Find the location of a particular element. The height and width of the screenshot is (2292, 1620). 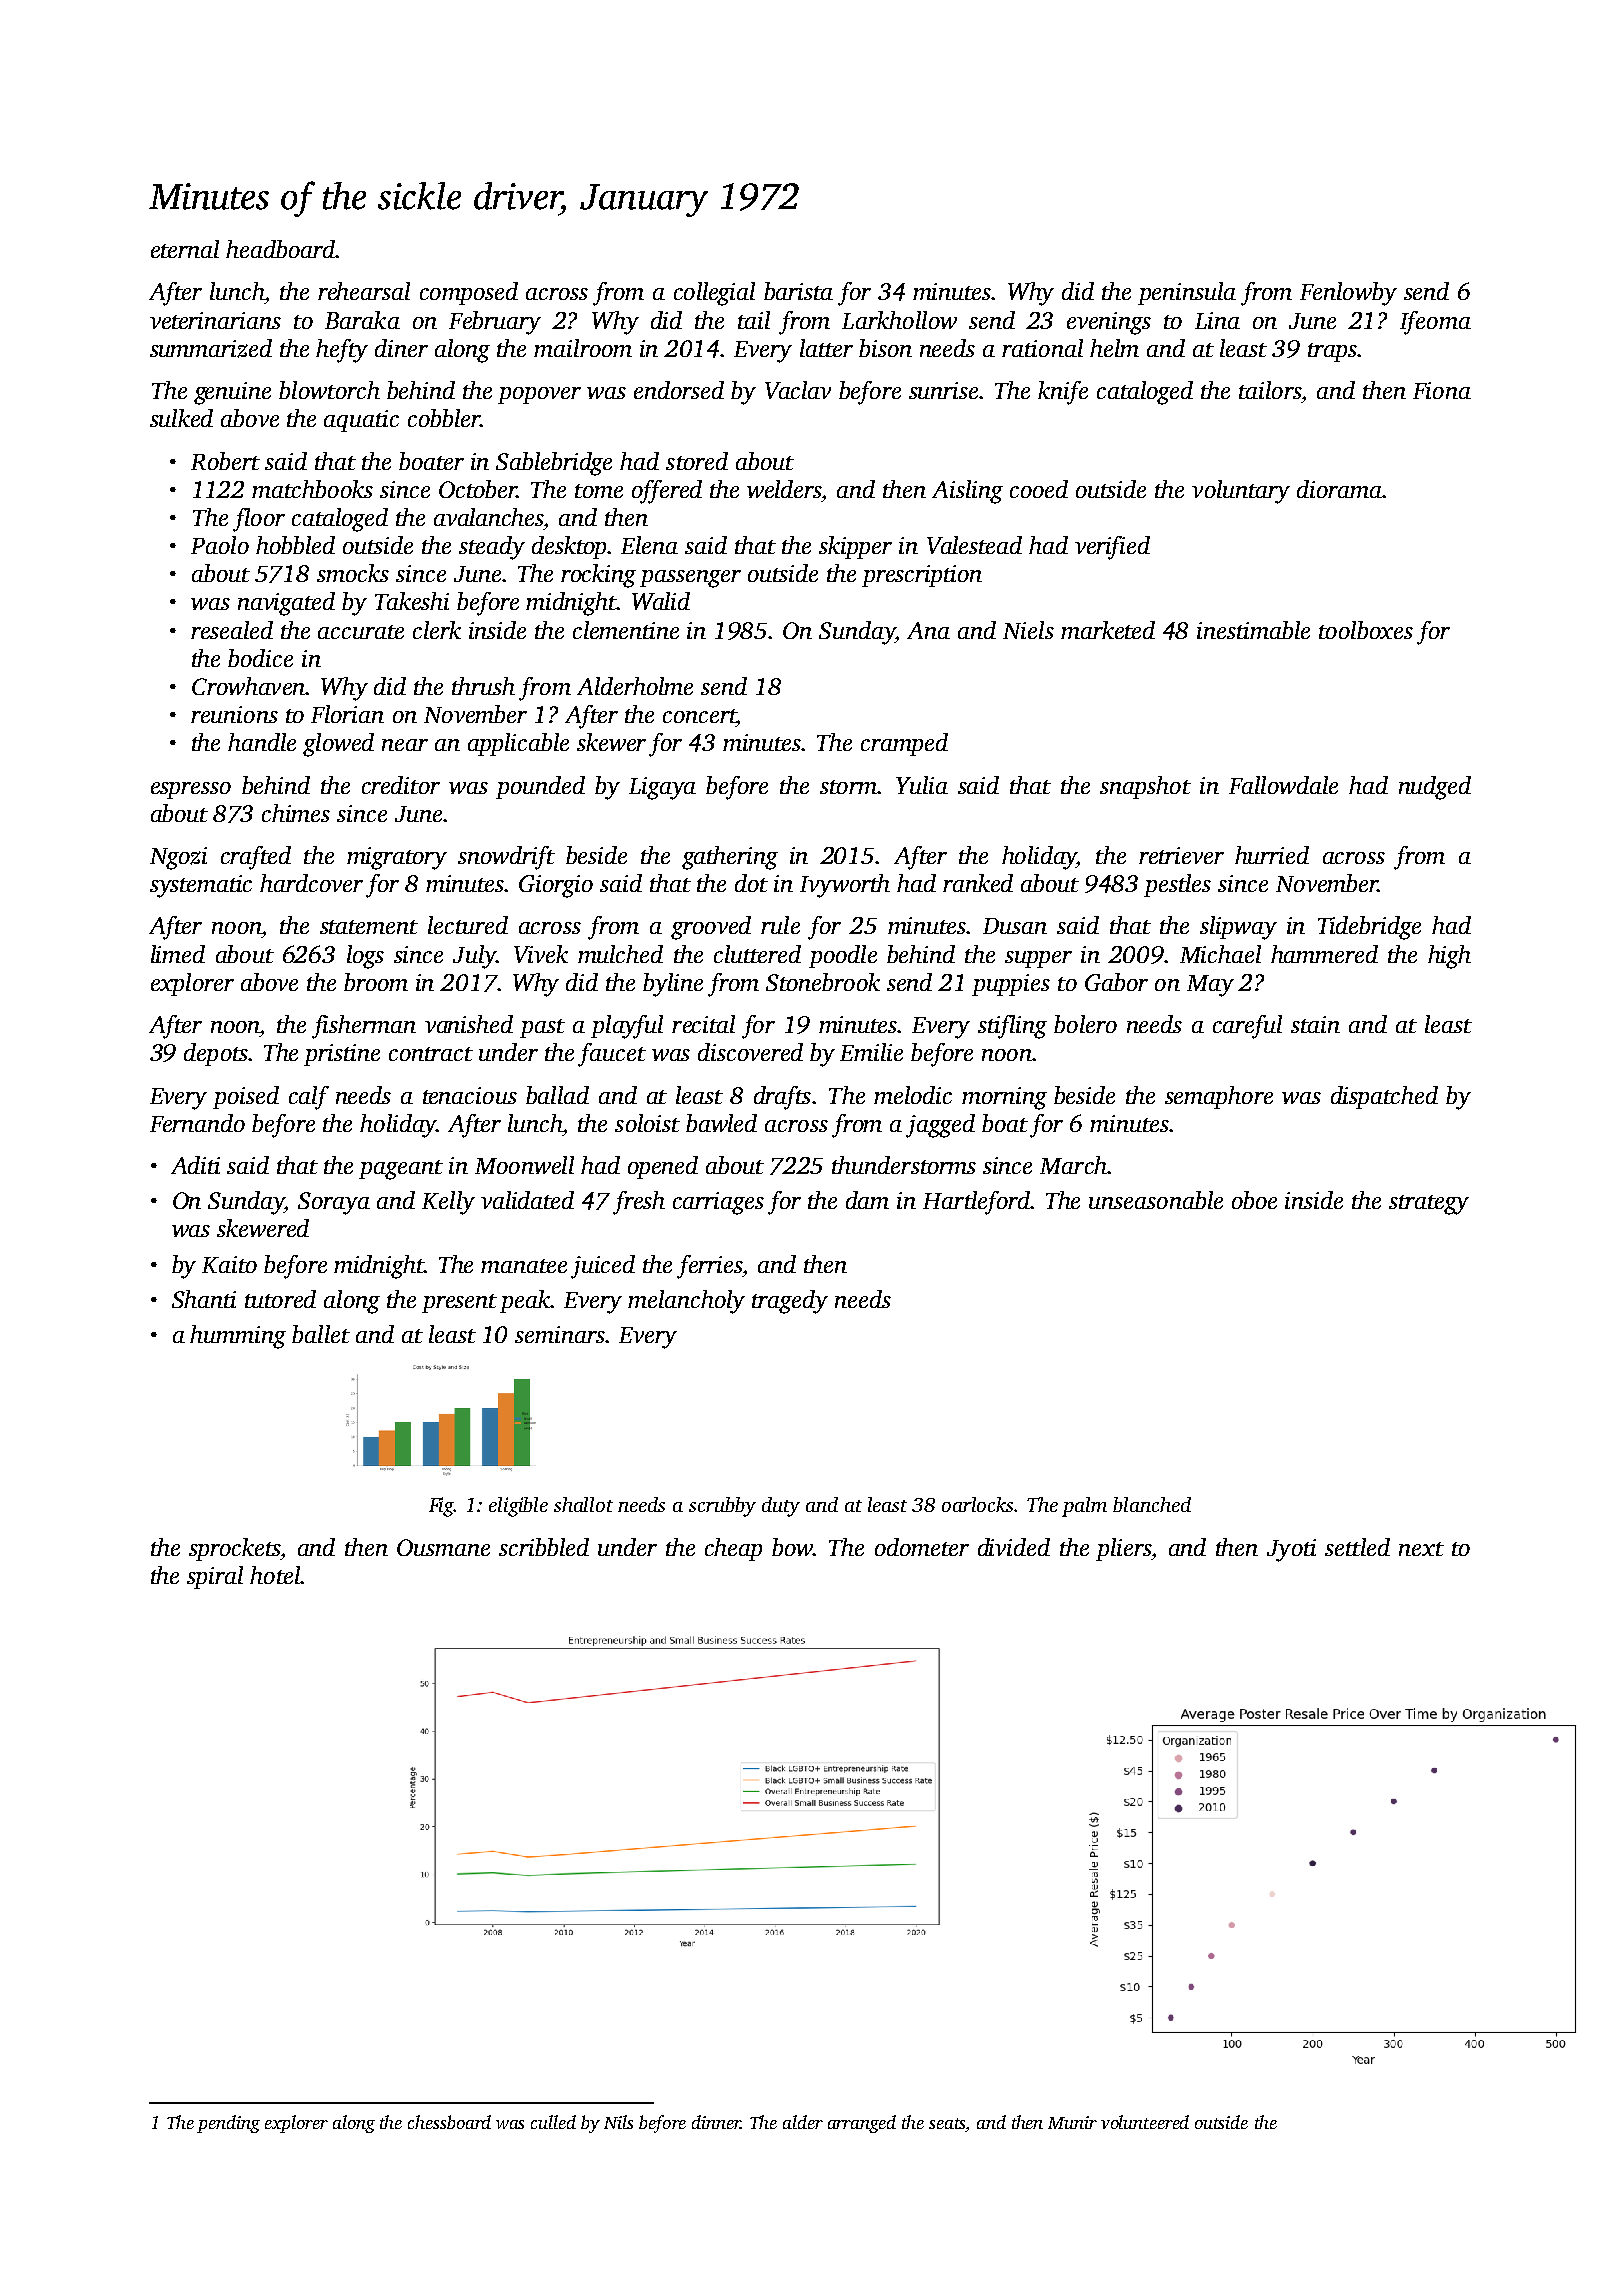

nudged is located at coordinates (1435, 788).
